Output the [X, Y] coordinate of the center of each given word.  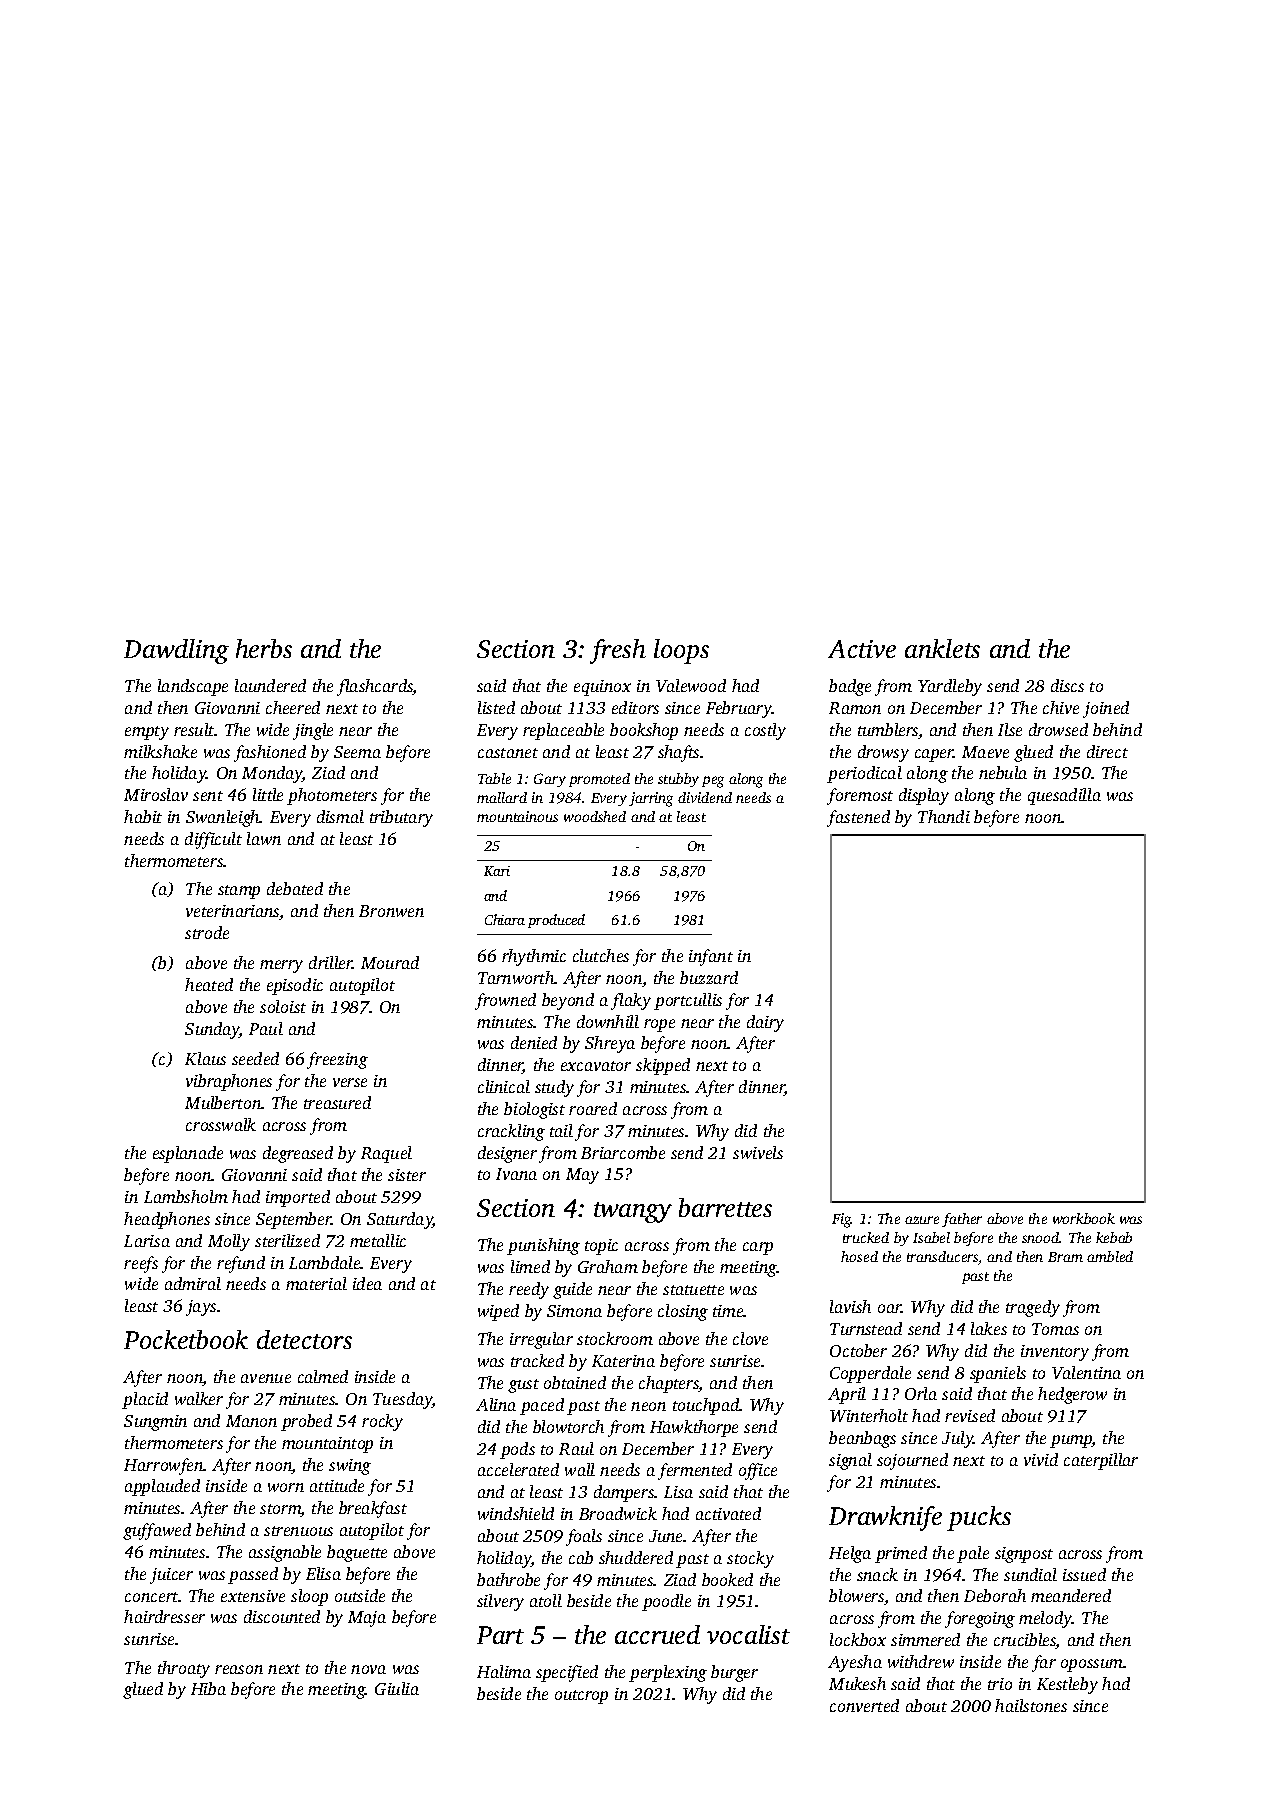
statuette [693, 1290]
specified [567, 1673]
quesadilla [1064, 796]
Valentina [1086, 1372]
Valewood [691, 685]
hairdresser [164, 1616]
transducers [943, 1258]
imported [298, 1198]
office [758, 1471]
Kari [497, 871]
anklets [942, 648]
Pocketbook [186, 1339]
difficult [213, 840]
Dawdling [176, 651]
